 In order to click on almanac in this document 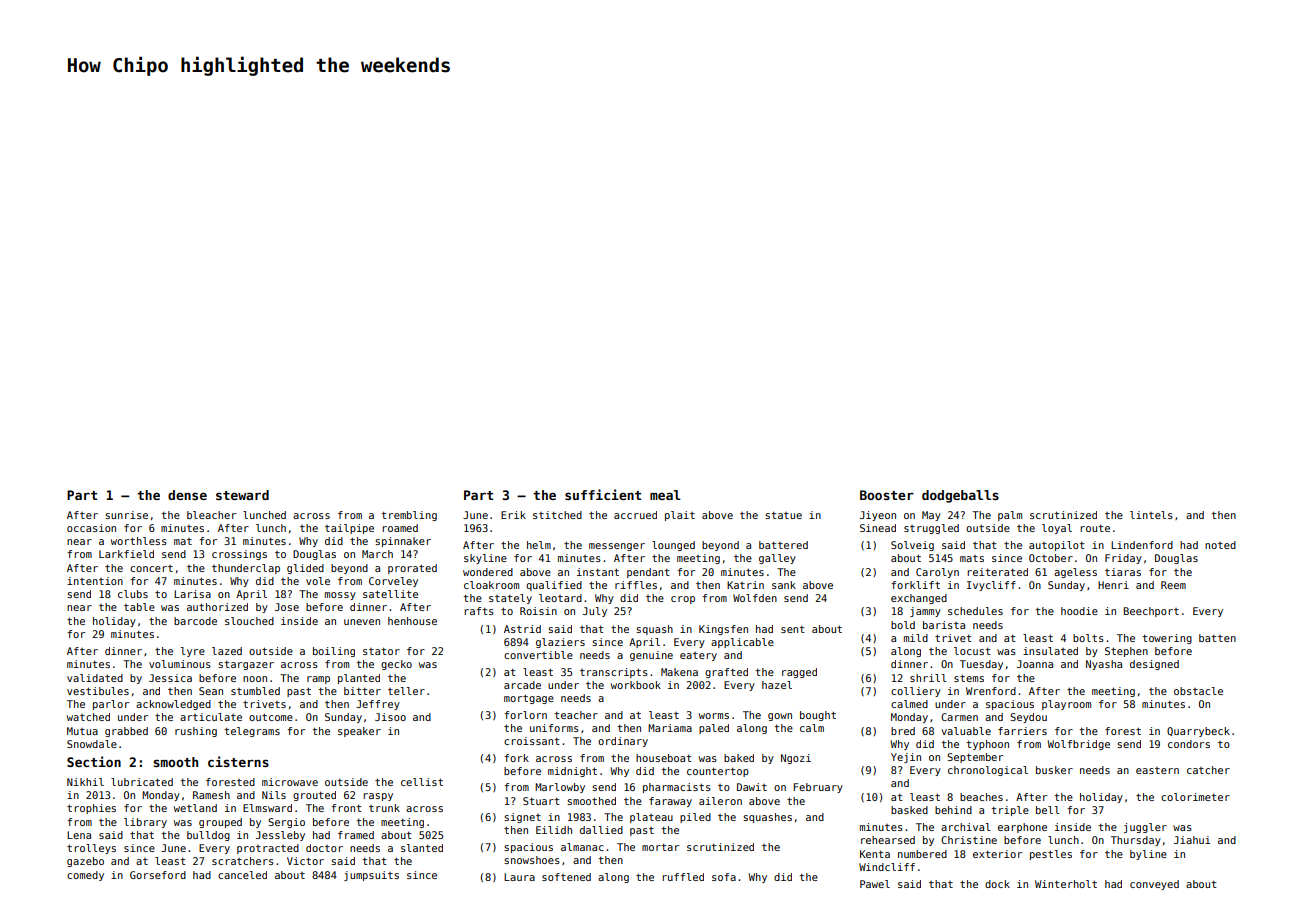, I will do `click(582, 847)`.
